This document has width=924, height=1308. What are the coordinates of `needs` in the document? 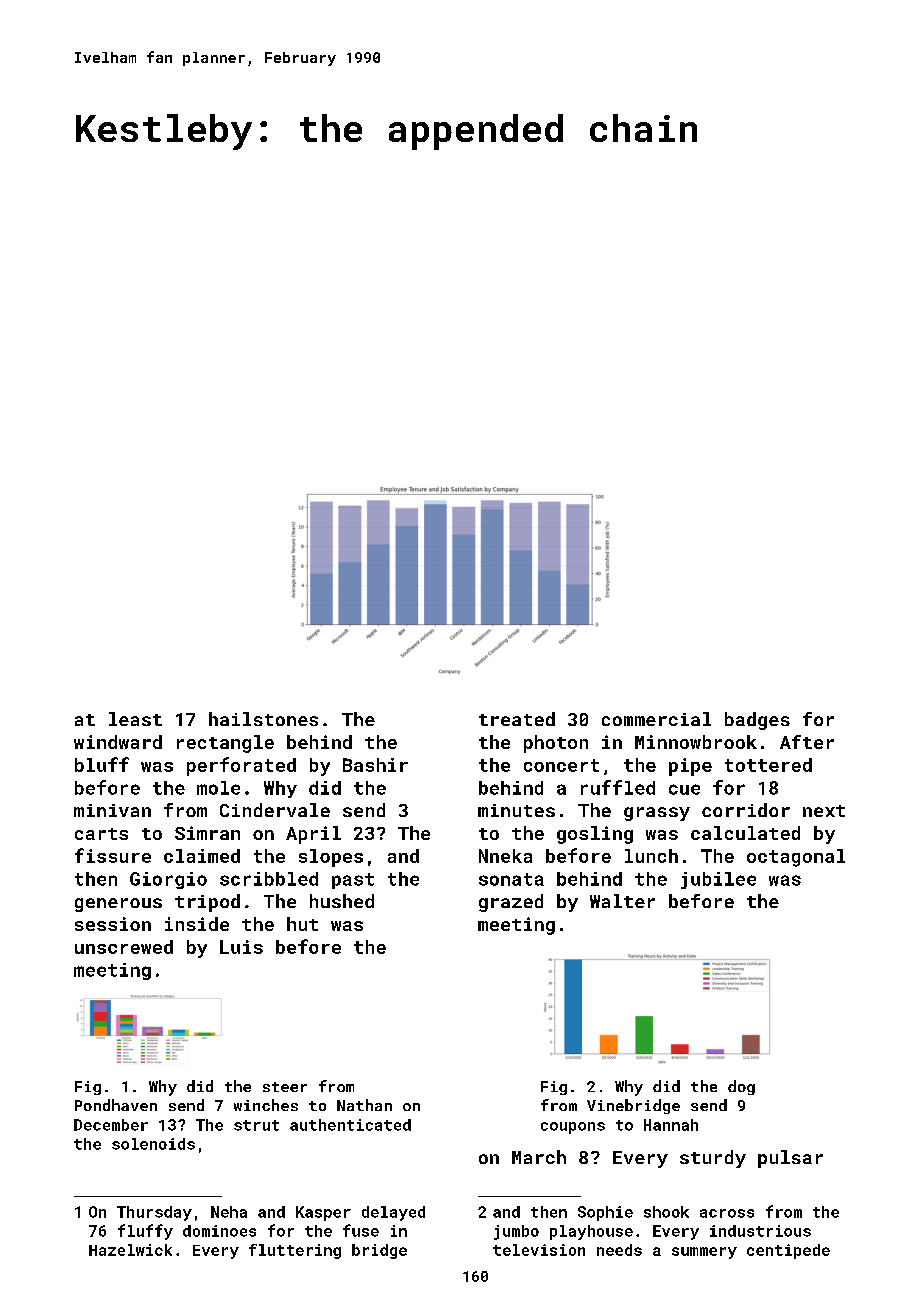 It's located at (619, 1250).
